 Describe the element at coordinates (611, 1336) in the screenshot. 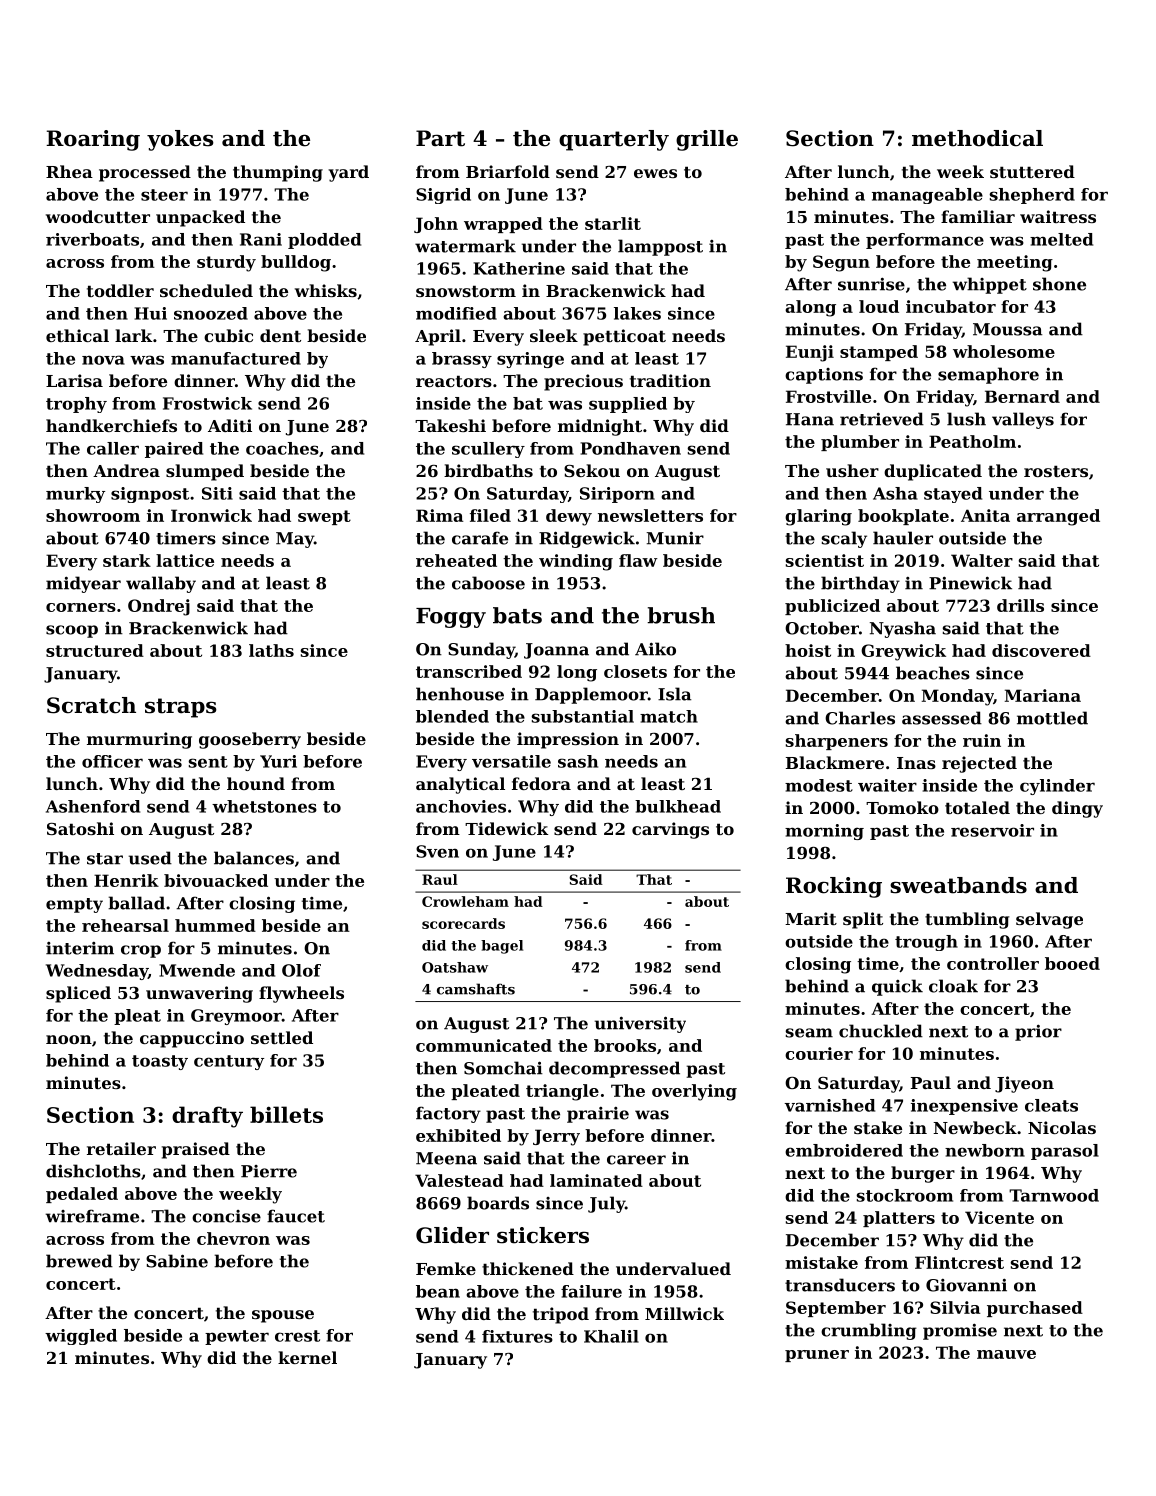

I see `Khalil` at that location.
